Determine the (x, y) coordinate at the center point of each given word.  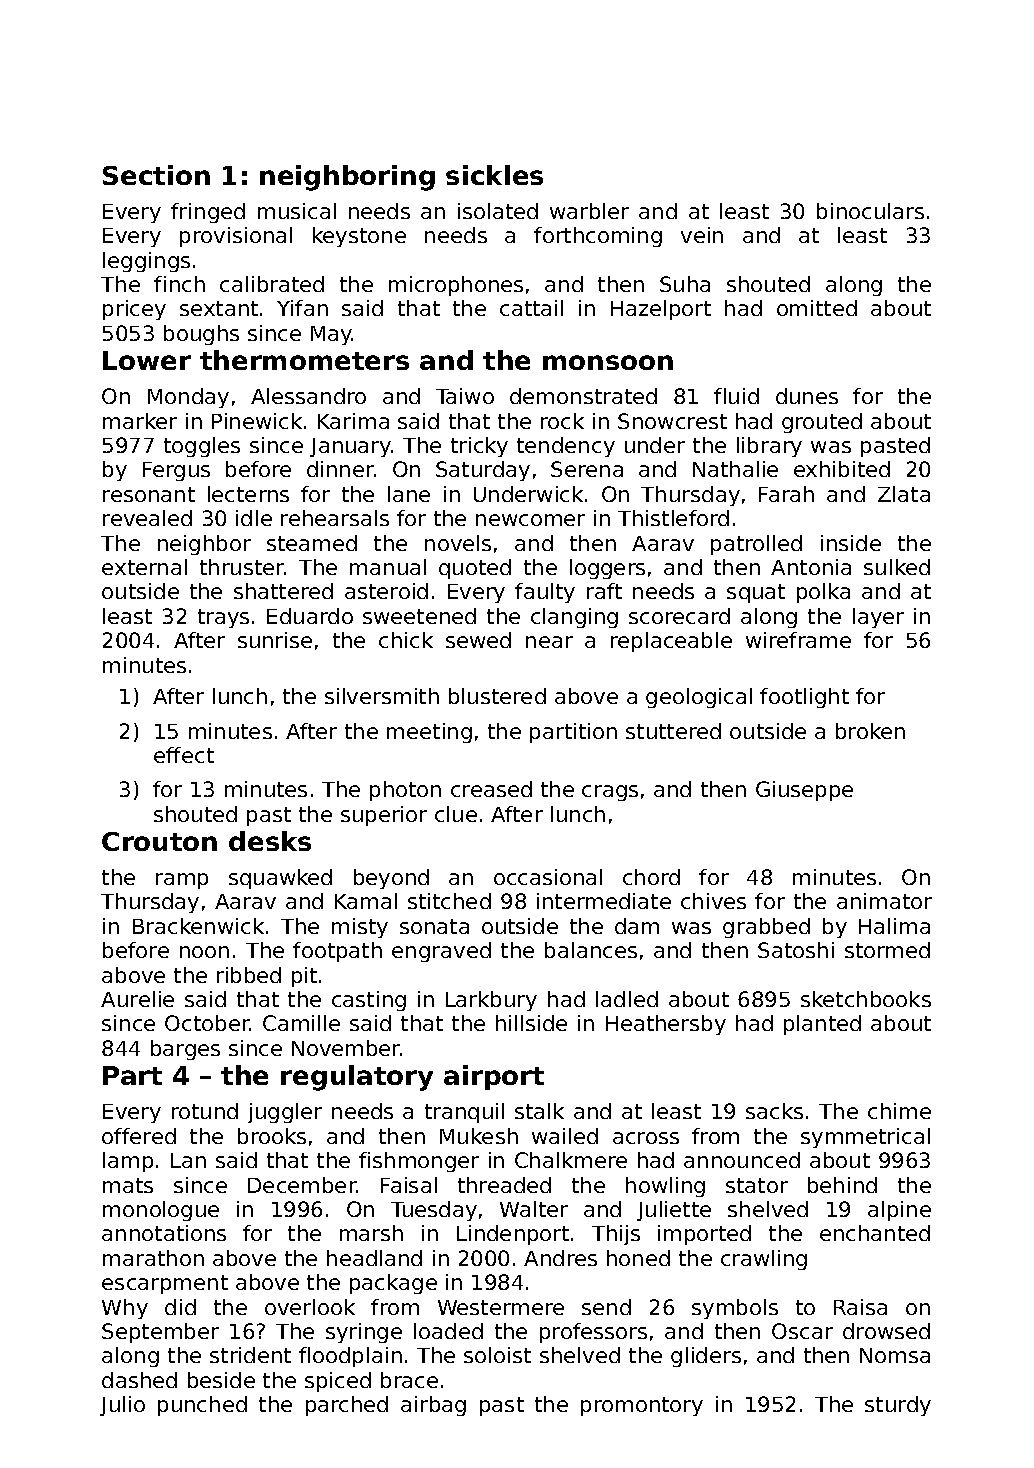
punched (202, 1406)
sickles (494, 175)
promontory (642, 1406)
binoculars (870, 211)
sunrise (275, 640)
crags (610, 793)
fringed (208, 213)
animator (884, 901)
